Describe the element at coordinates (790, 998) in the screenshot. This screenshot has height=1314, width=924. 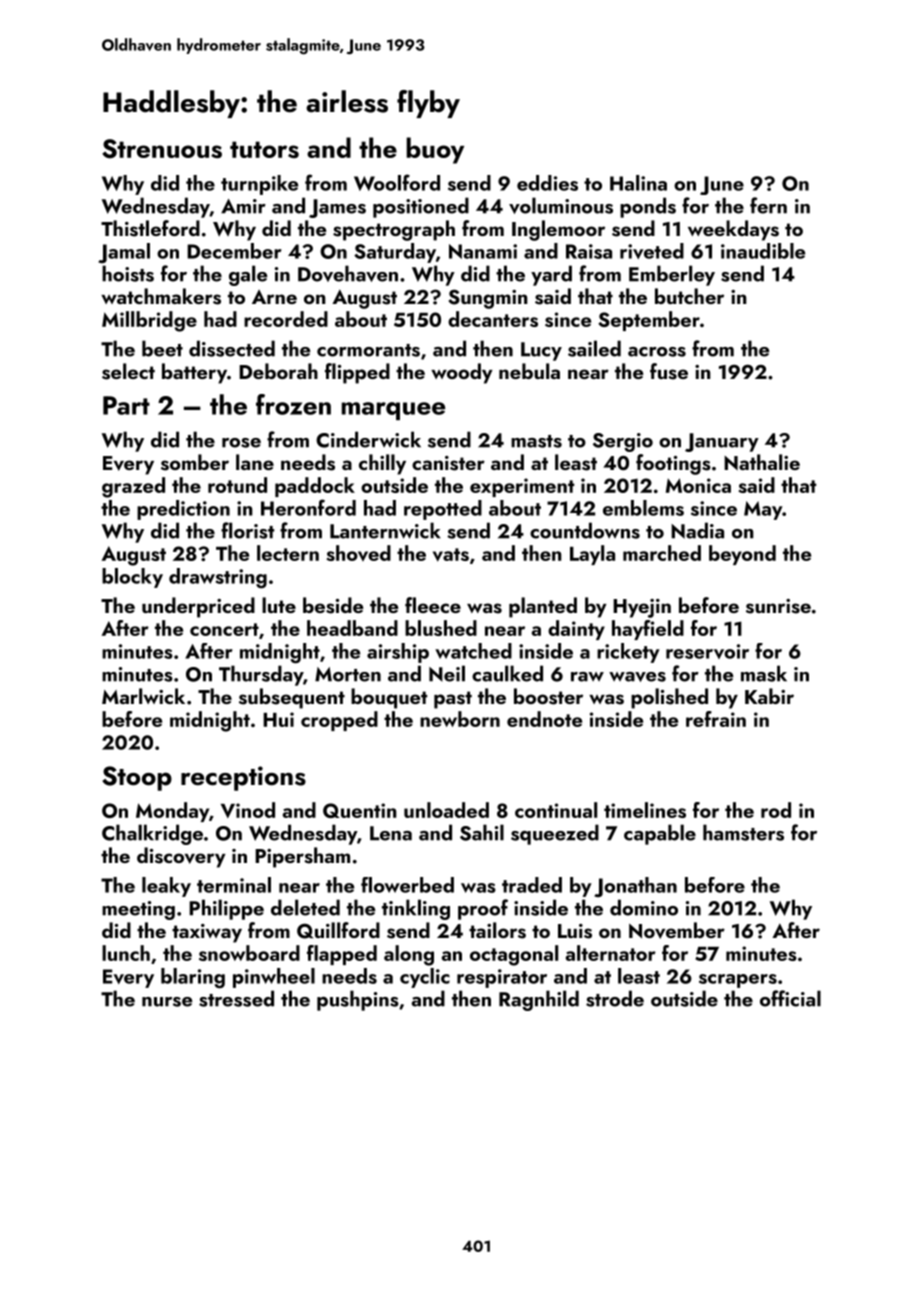
I see `official` at that location.
